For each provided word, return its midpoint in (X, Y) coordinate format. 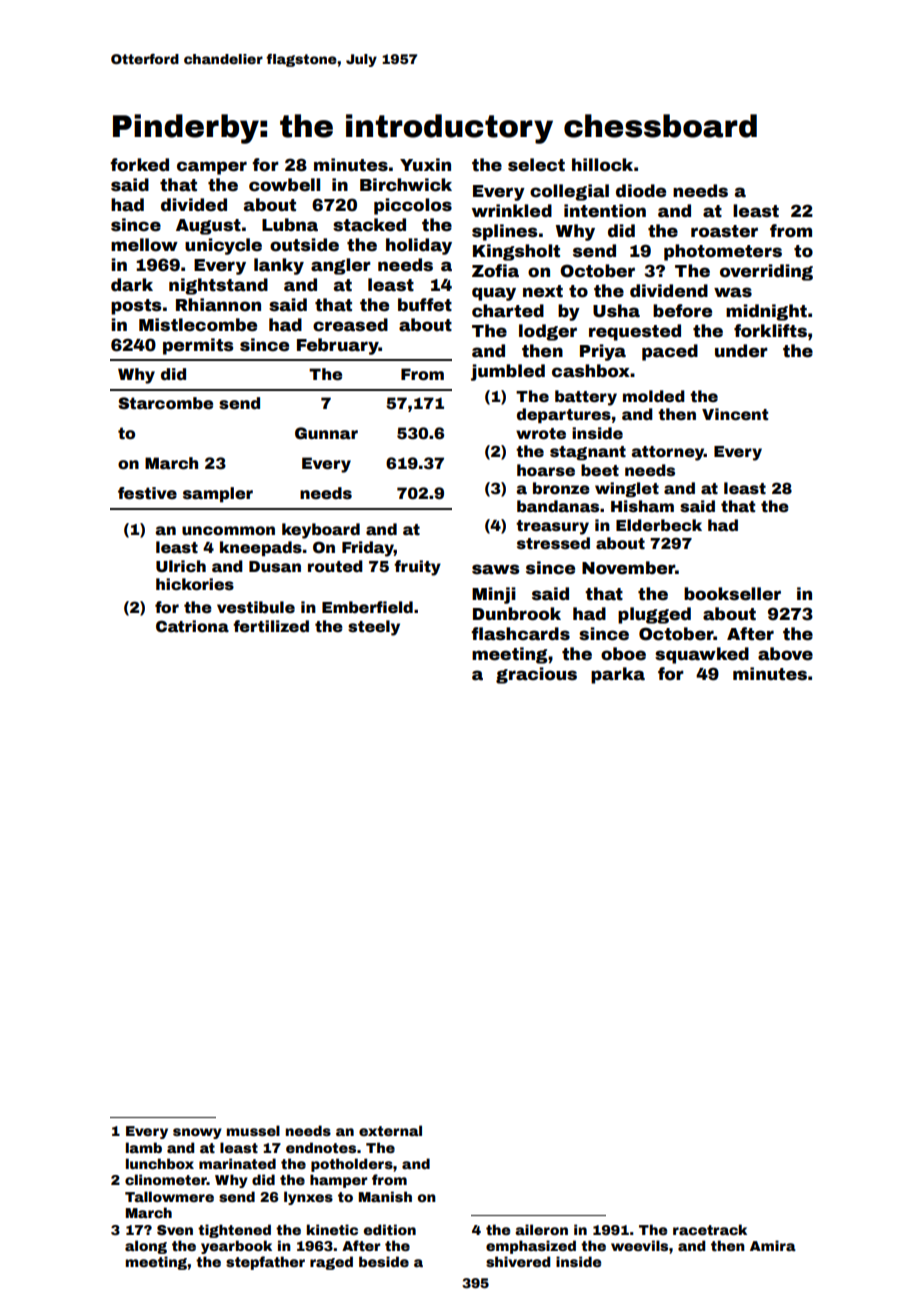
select (536, 165)
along (146, 1247)
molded (654, 396)
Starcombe (165, 403)
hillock (602, 165)
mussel (253, 1130)
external (390, 1130)
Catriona (192, 626)
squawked (702, 655)
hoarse (546, 470)
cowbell (284, 185)
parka (618, 675)
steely (374, 628)
